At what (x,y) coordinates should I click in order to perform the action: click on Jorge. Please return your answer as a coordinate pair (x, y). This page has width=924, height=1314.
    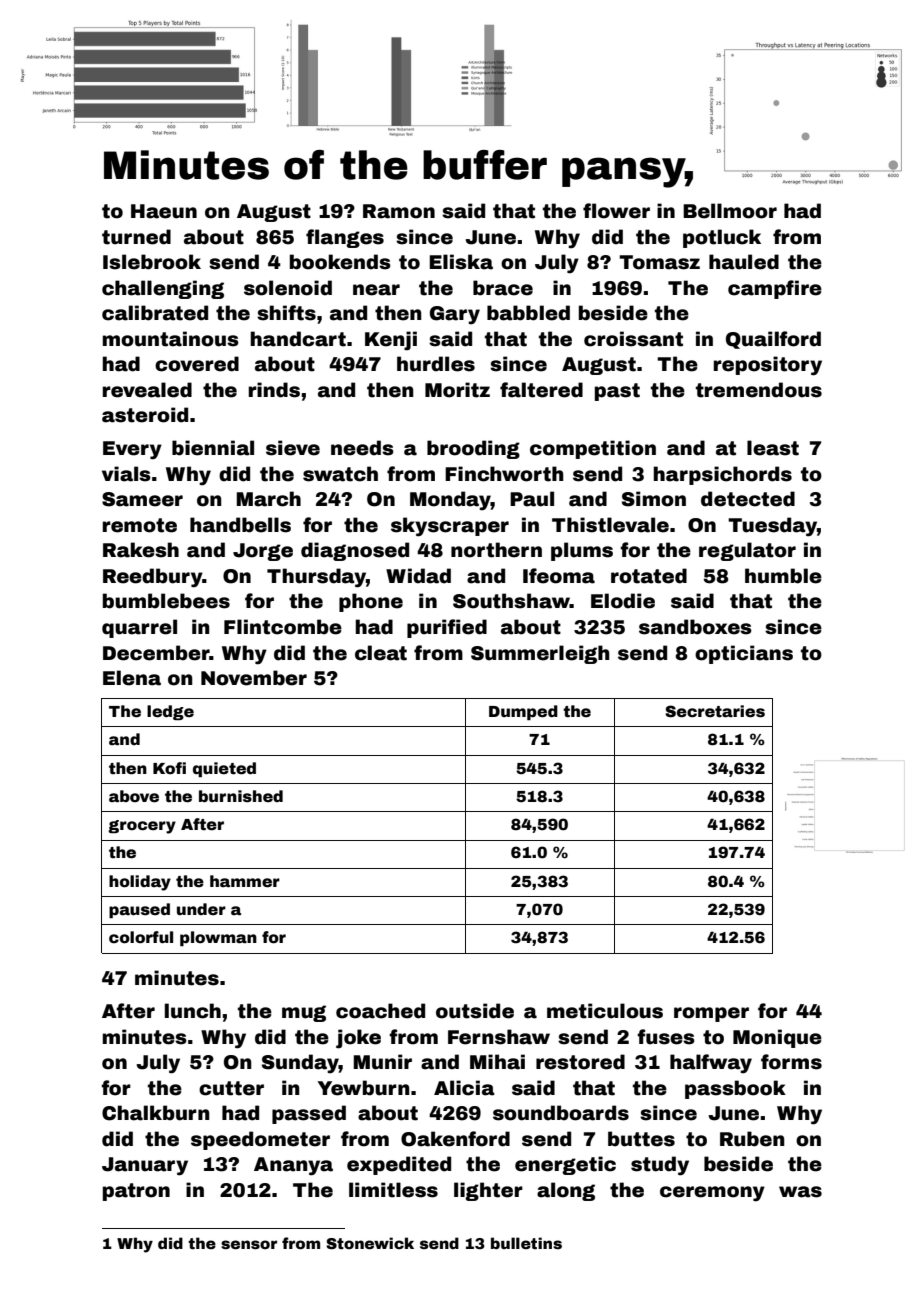
    Looking at the image, I should click on (263, 552).
